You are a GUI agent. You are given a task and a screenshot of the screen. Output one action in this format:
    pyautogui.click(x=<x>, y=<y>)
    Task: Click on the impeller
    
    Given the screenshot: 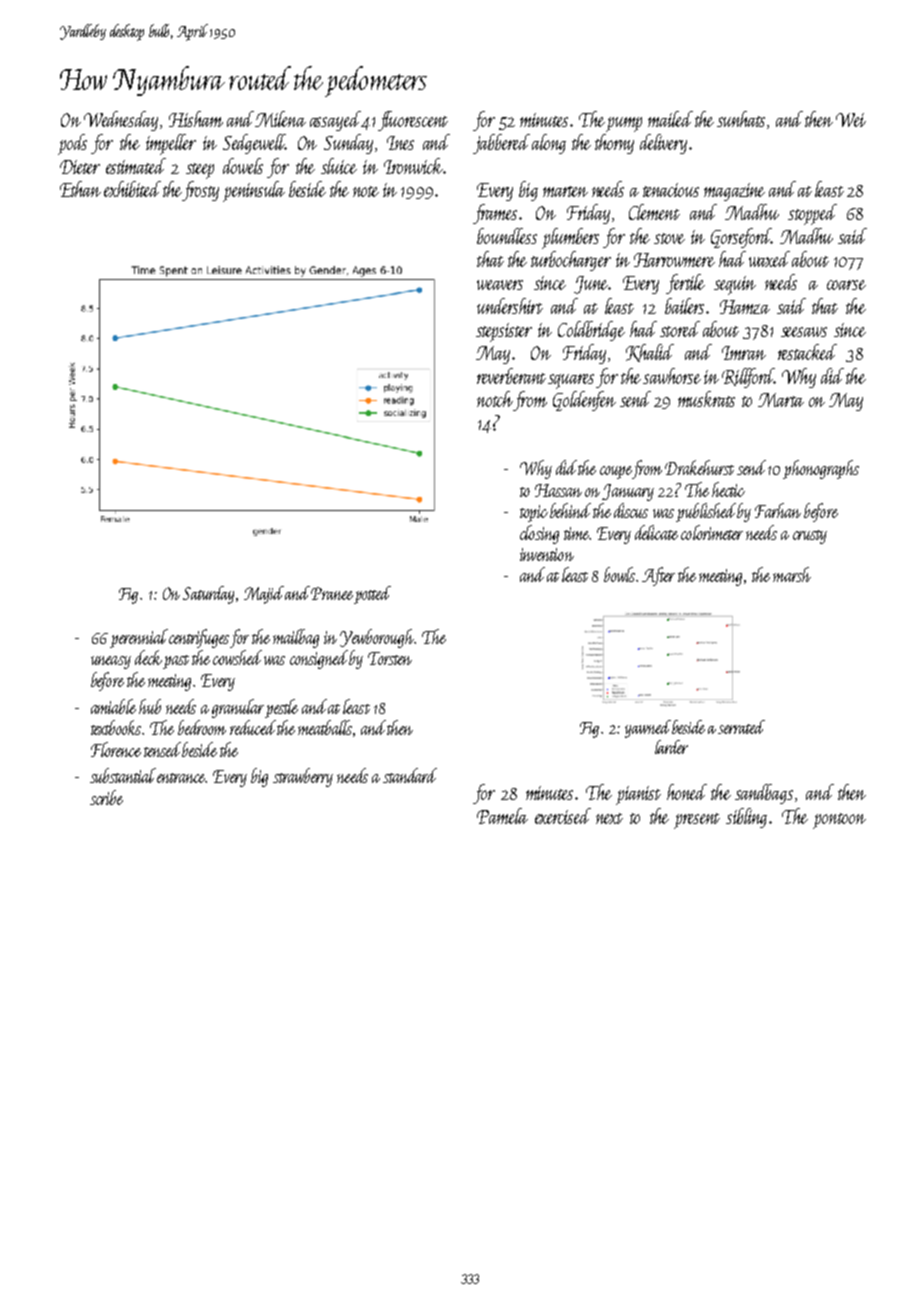 What is the action you would take?
    pyautogui.click(x=171, y=144)
